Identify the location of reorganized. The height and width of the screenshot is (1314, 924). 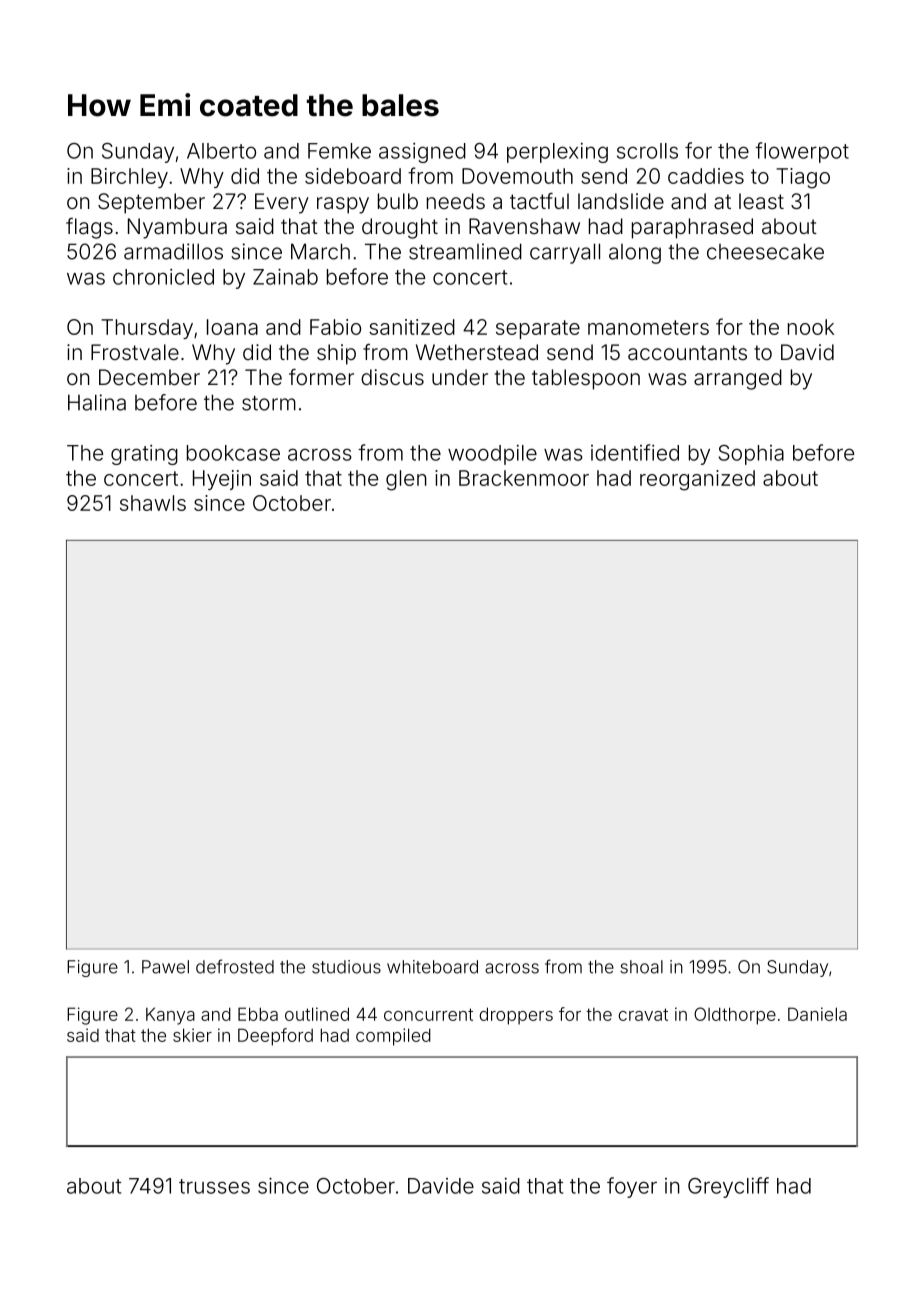
(697, 480).
